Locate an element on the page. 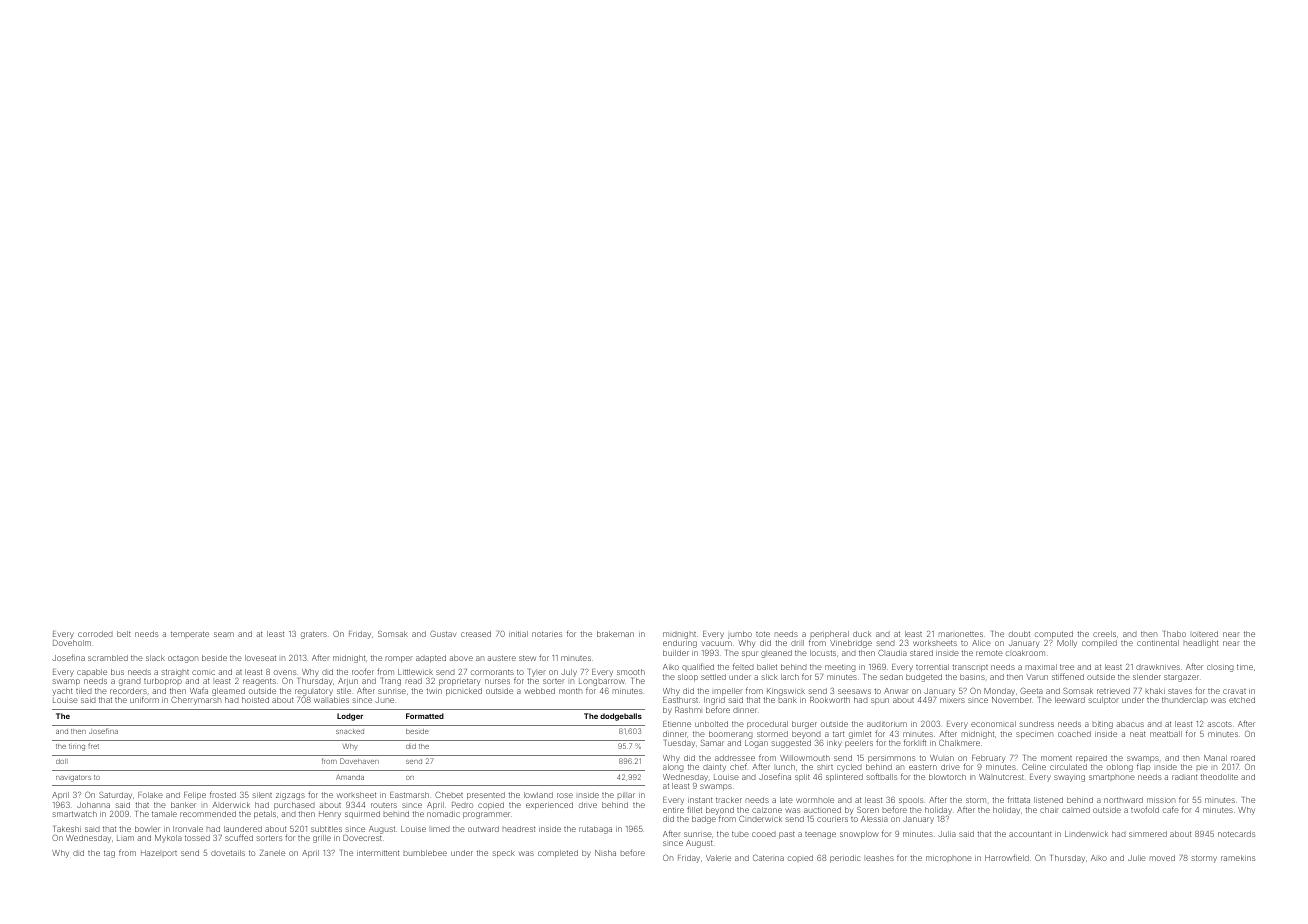 This image has width=1308, height=924. fillet is located at coordinates (694, 809).
